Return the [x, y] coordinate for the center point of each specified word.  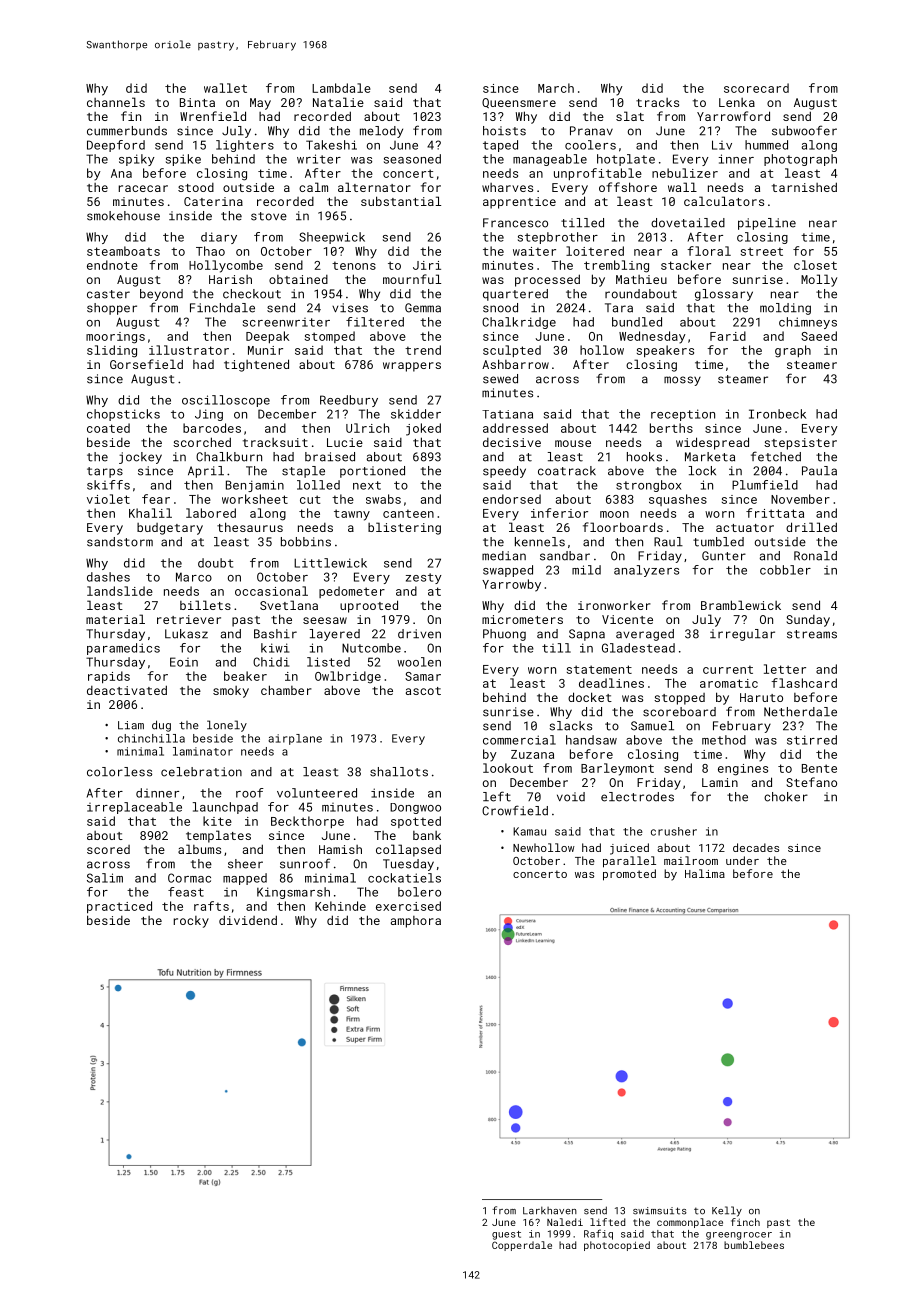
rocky [191, 922]
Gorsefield [146, 364]
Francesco [515, 223]
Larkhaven [550, 1211]
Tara [619, 308]
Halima [705, 873]
